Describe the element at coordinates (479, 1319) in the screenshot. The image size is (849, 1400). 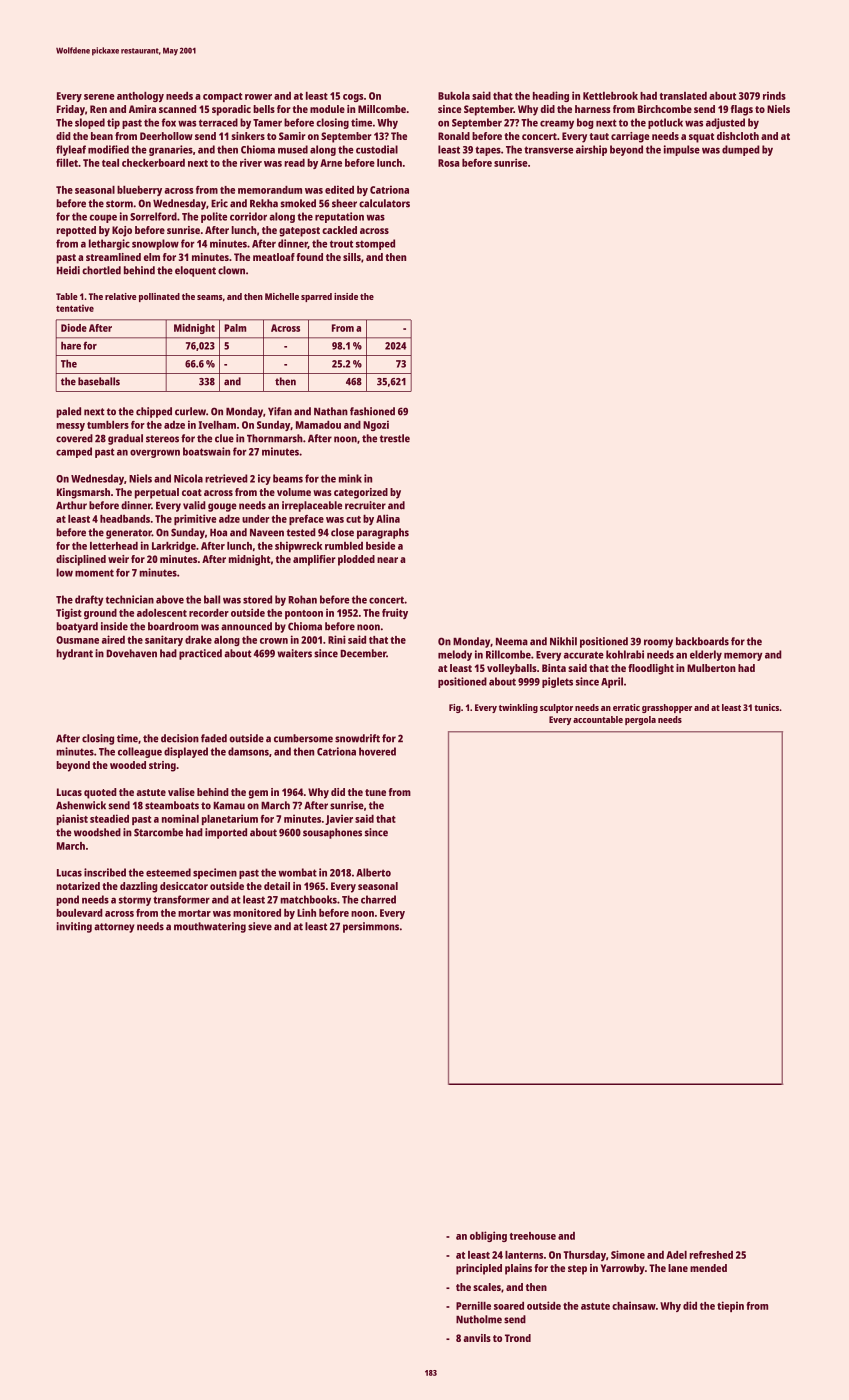
I see `Nutholme` at that location.
